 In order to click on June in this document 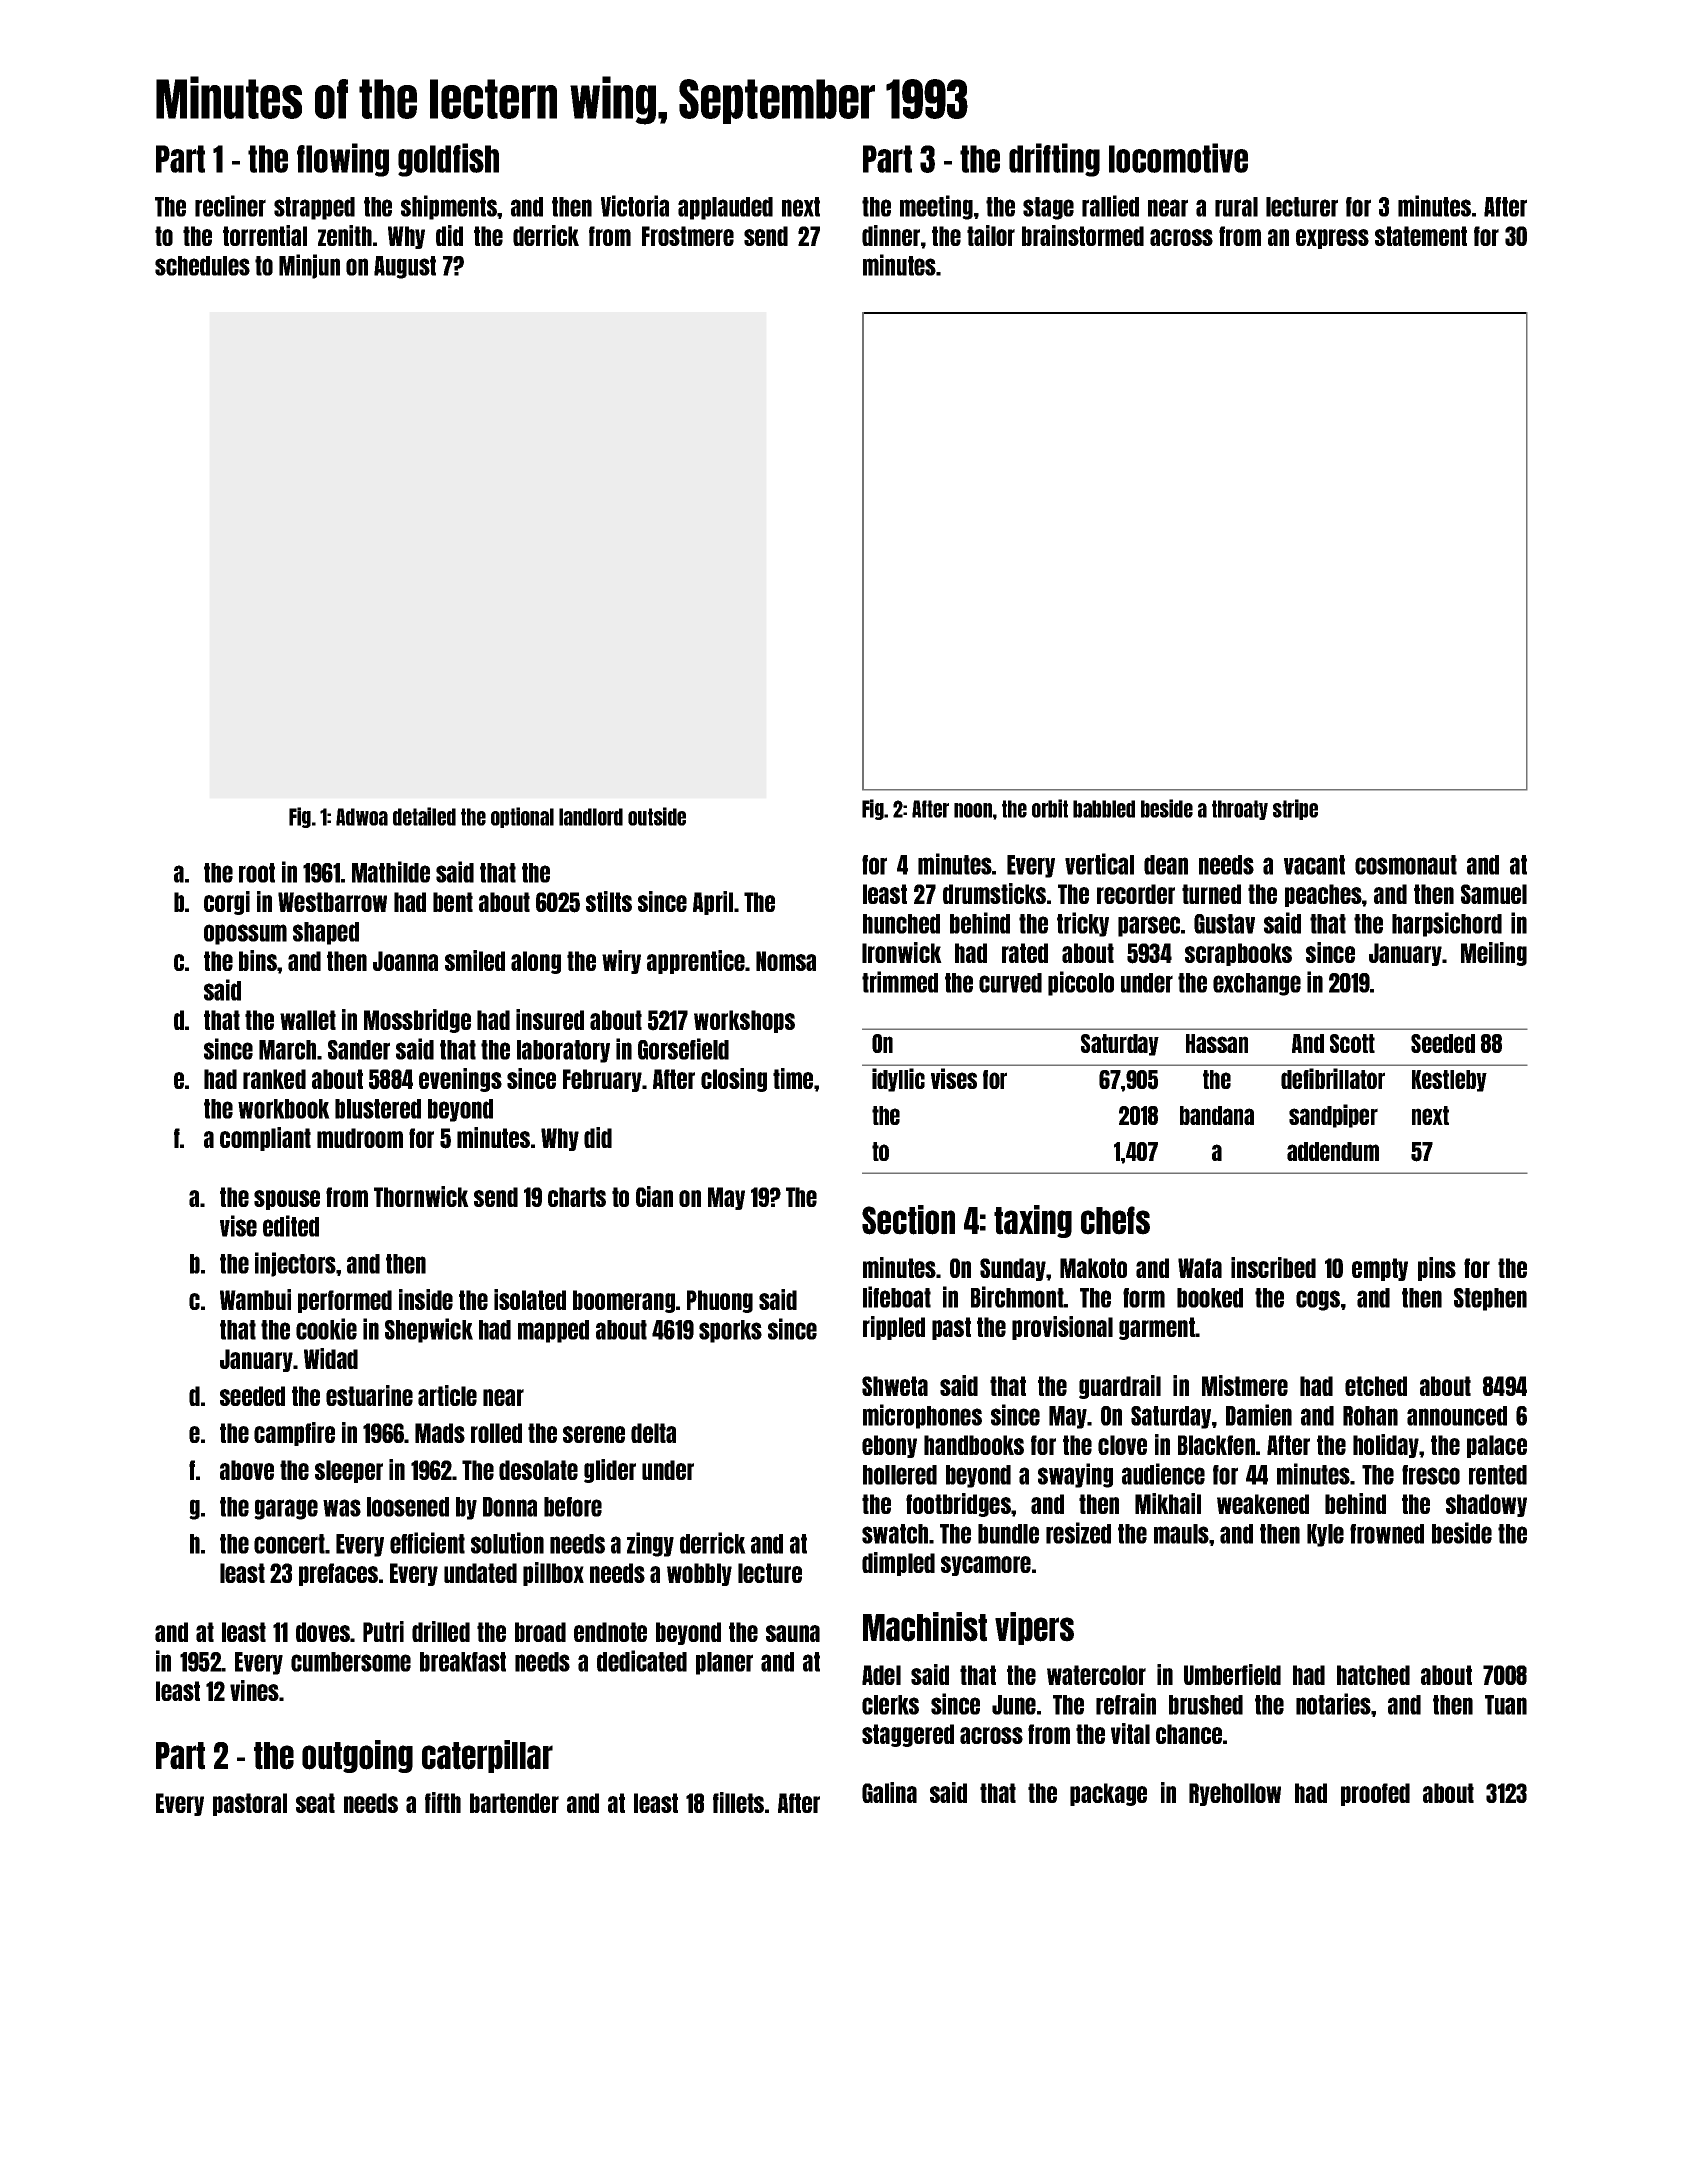, I will do `click(1014, 1705)`.
